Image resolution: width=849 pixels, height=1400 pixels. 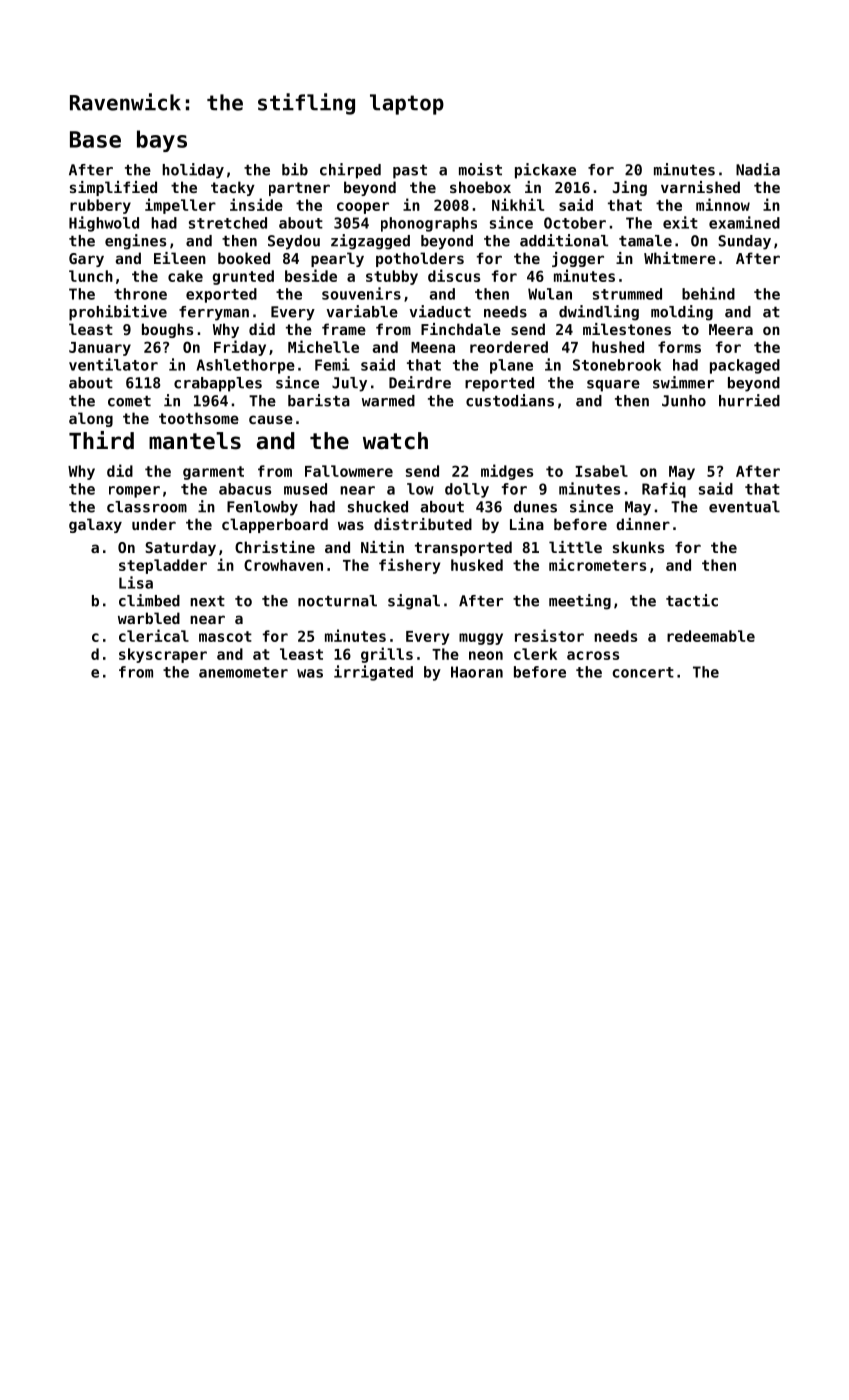 What do you see at coordinates (580, 602) in the document?
I see `meeting` at bounding box center [580, 602].
